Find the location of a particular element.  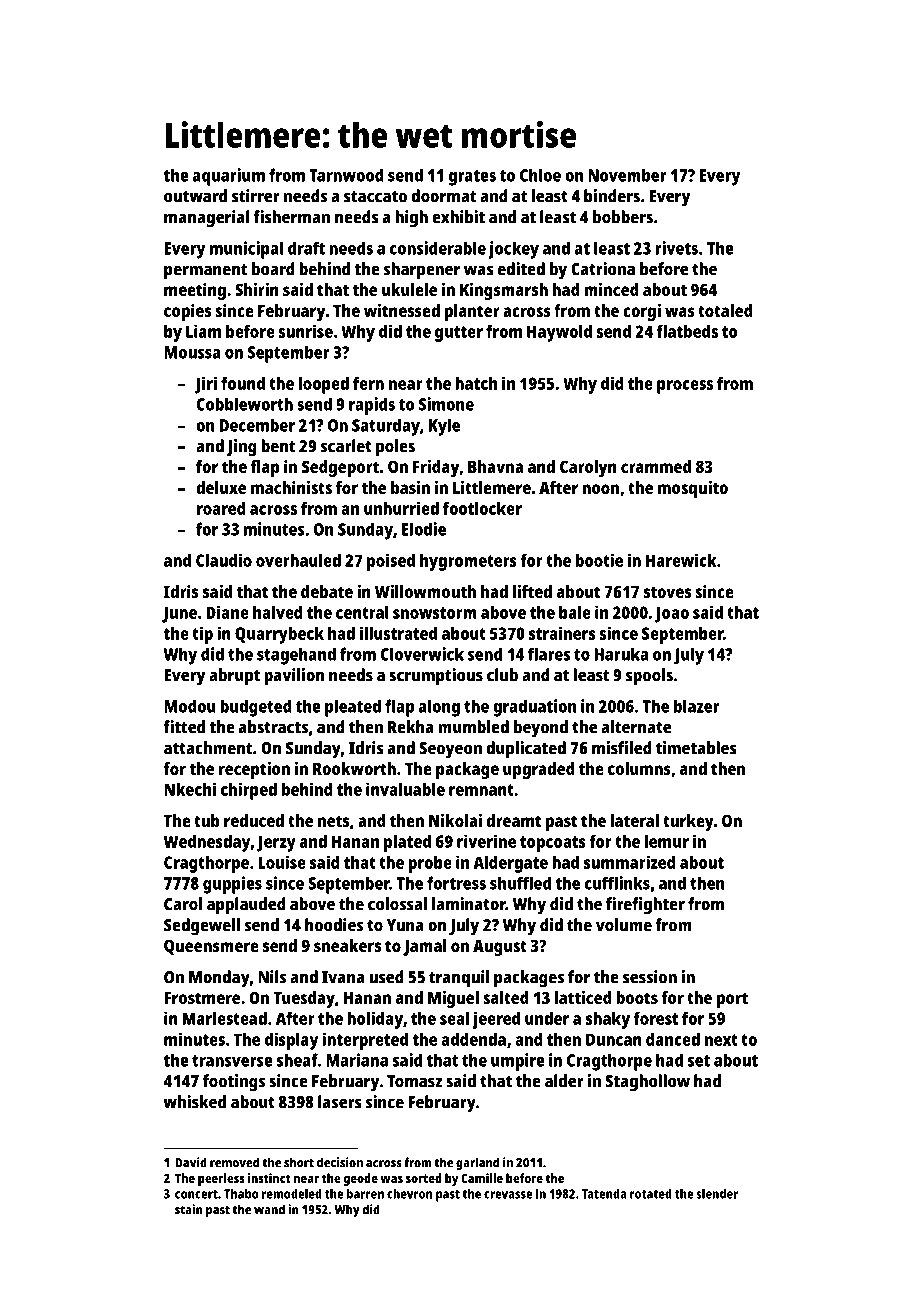

budgeted is located at coordinates (256, 708).
